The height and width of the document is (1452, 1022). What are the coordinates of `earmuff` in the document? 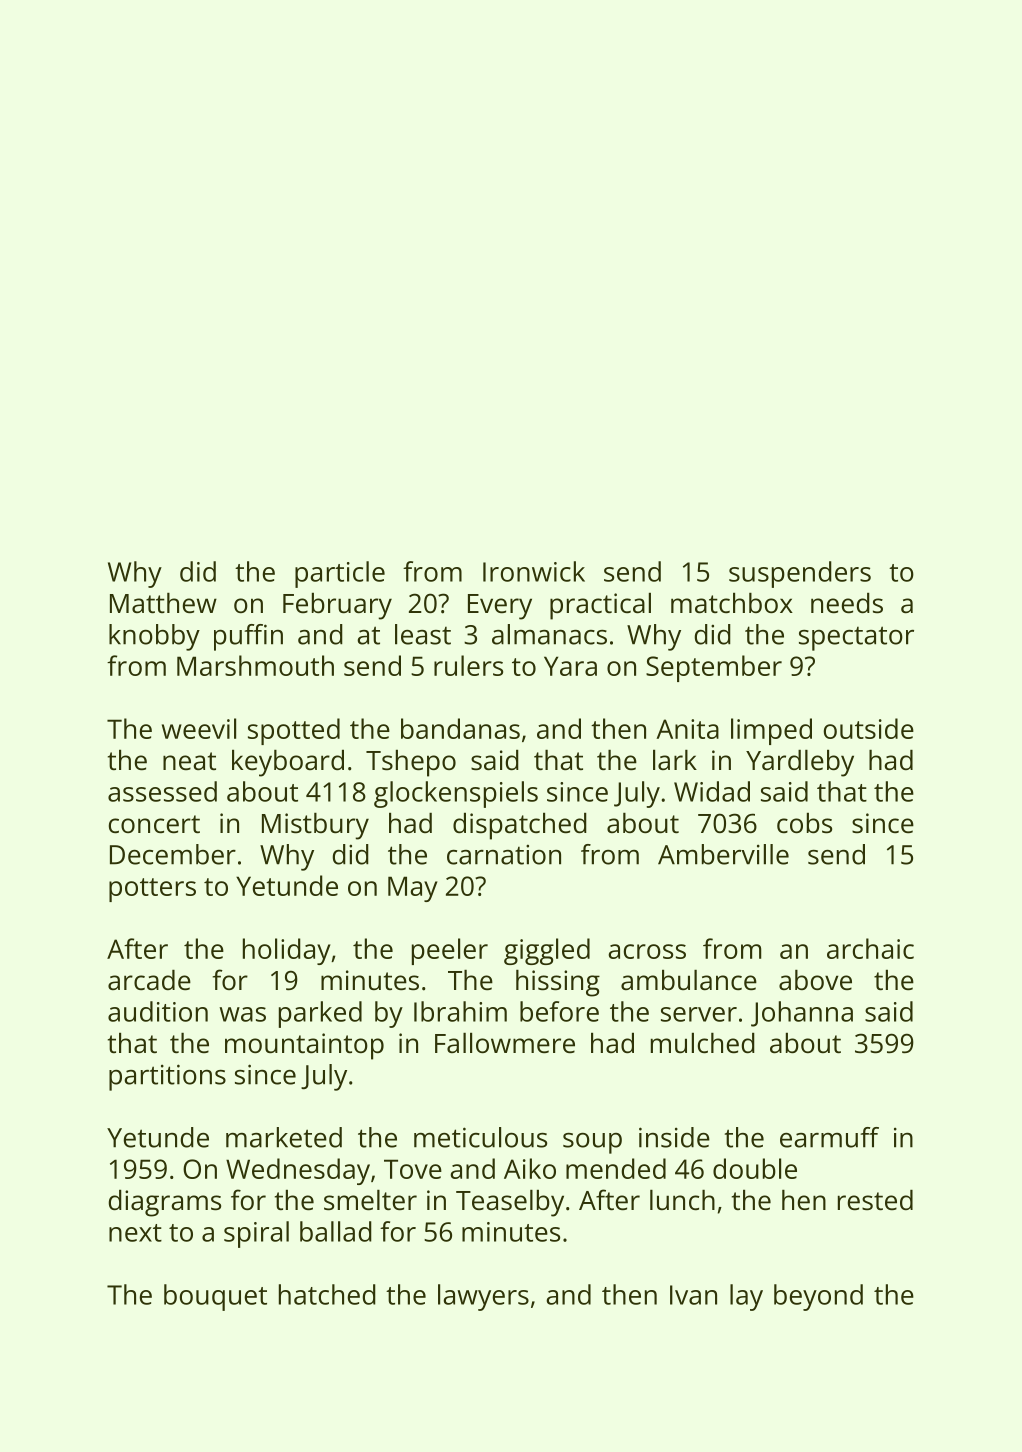 It's located at (829, 1137).
